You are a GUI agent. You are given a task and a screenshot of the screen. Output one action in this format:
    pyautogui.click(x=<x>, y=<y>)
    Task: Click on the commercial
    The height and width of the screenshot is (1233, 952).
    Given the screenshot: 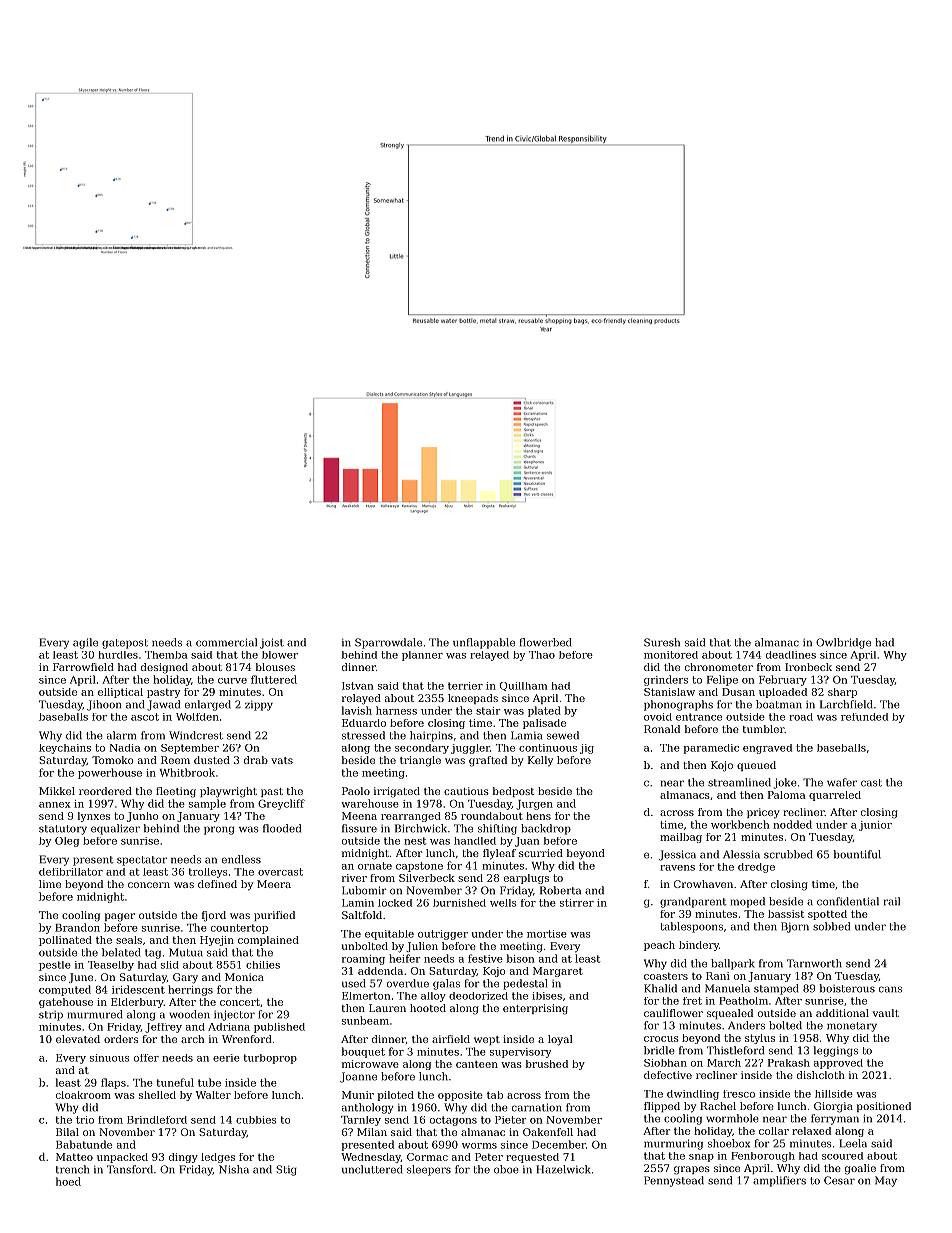 What is the action you would take?
    pyautogui.click(x=226, y=642)
